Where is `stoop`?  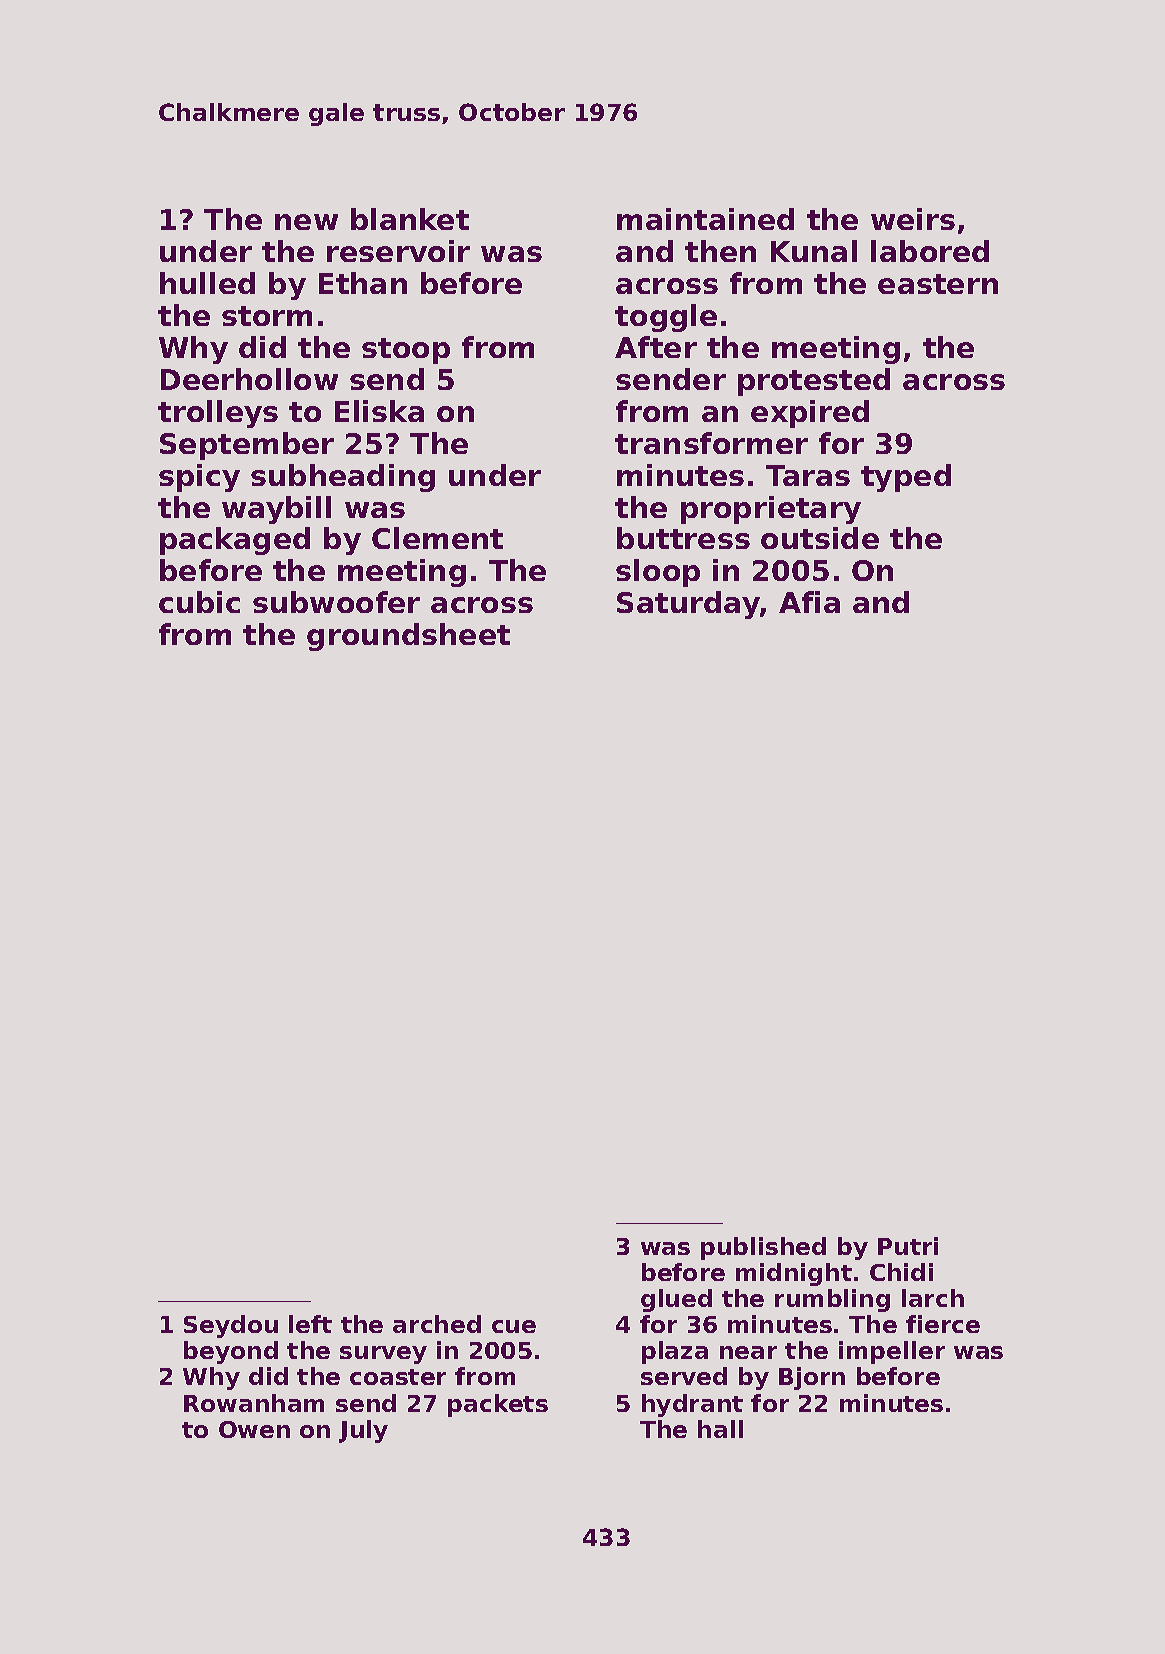 stoop is located at coordinates (406, 351).
